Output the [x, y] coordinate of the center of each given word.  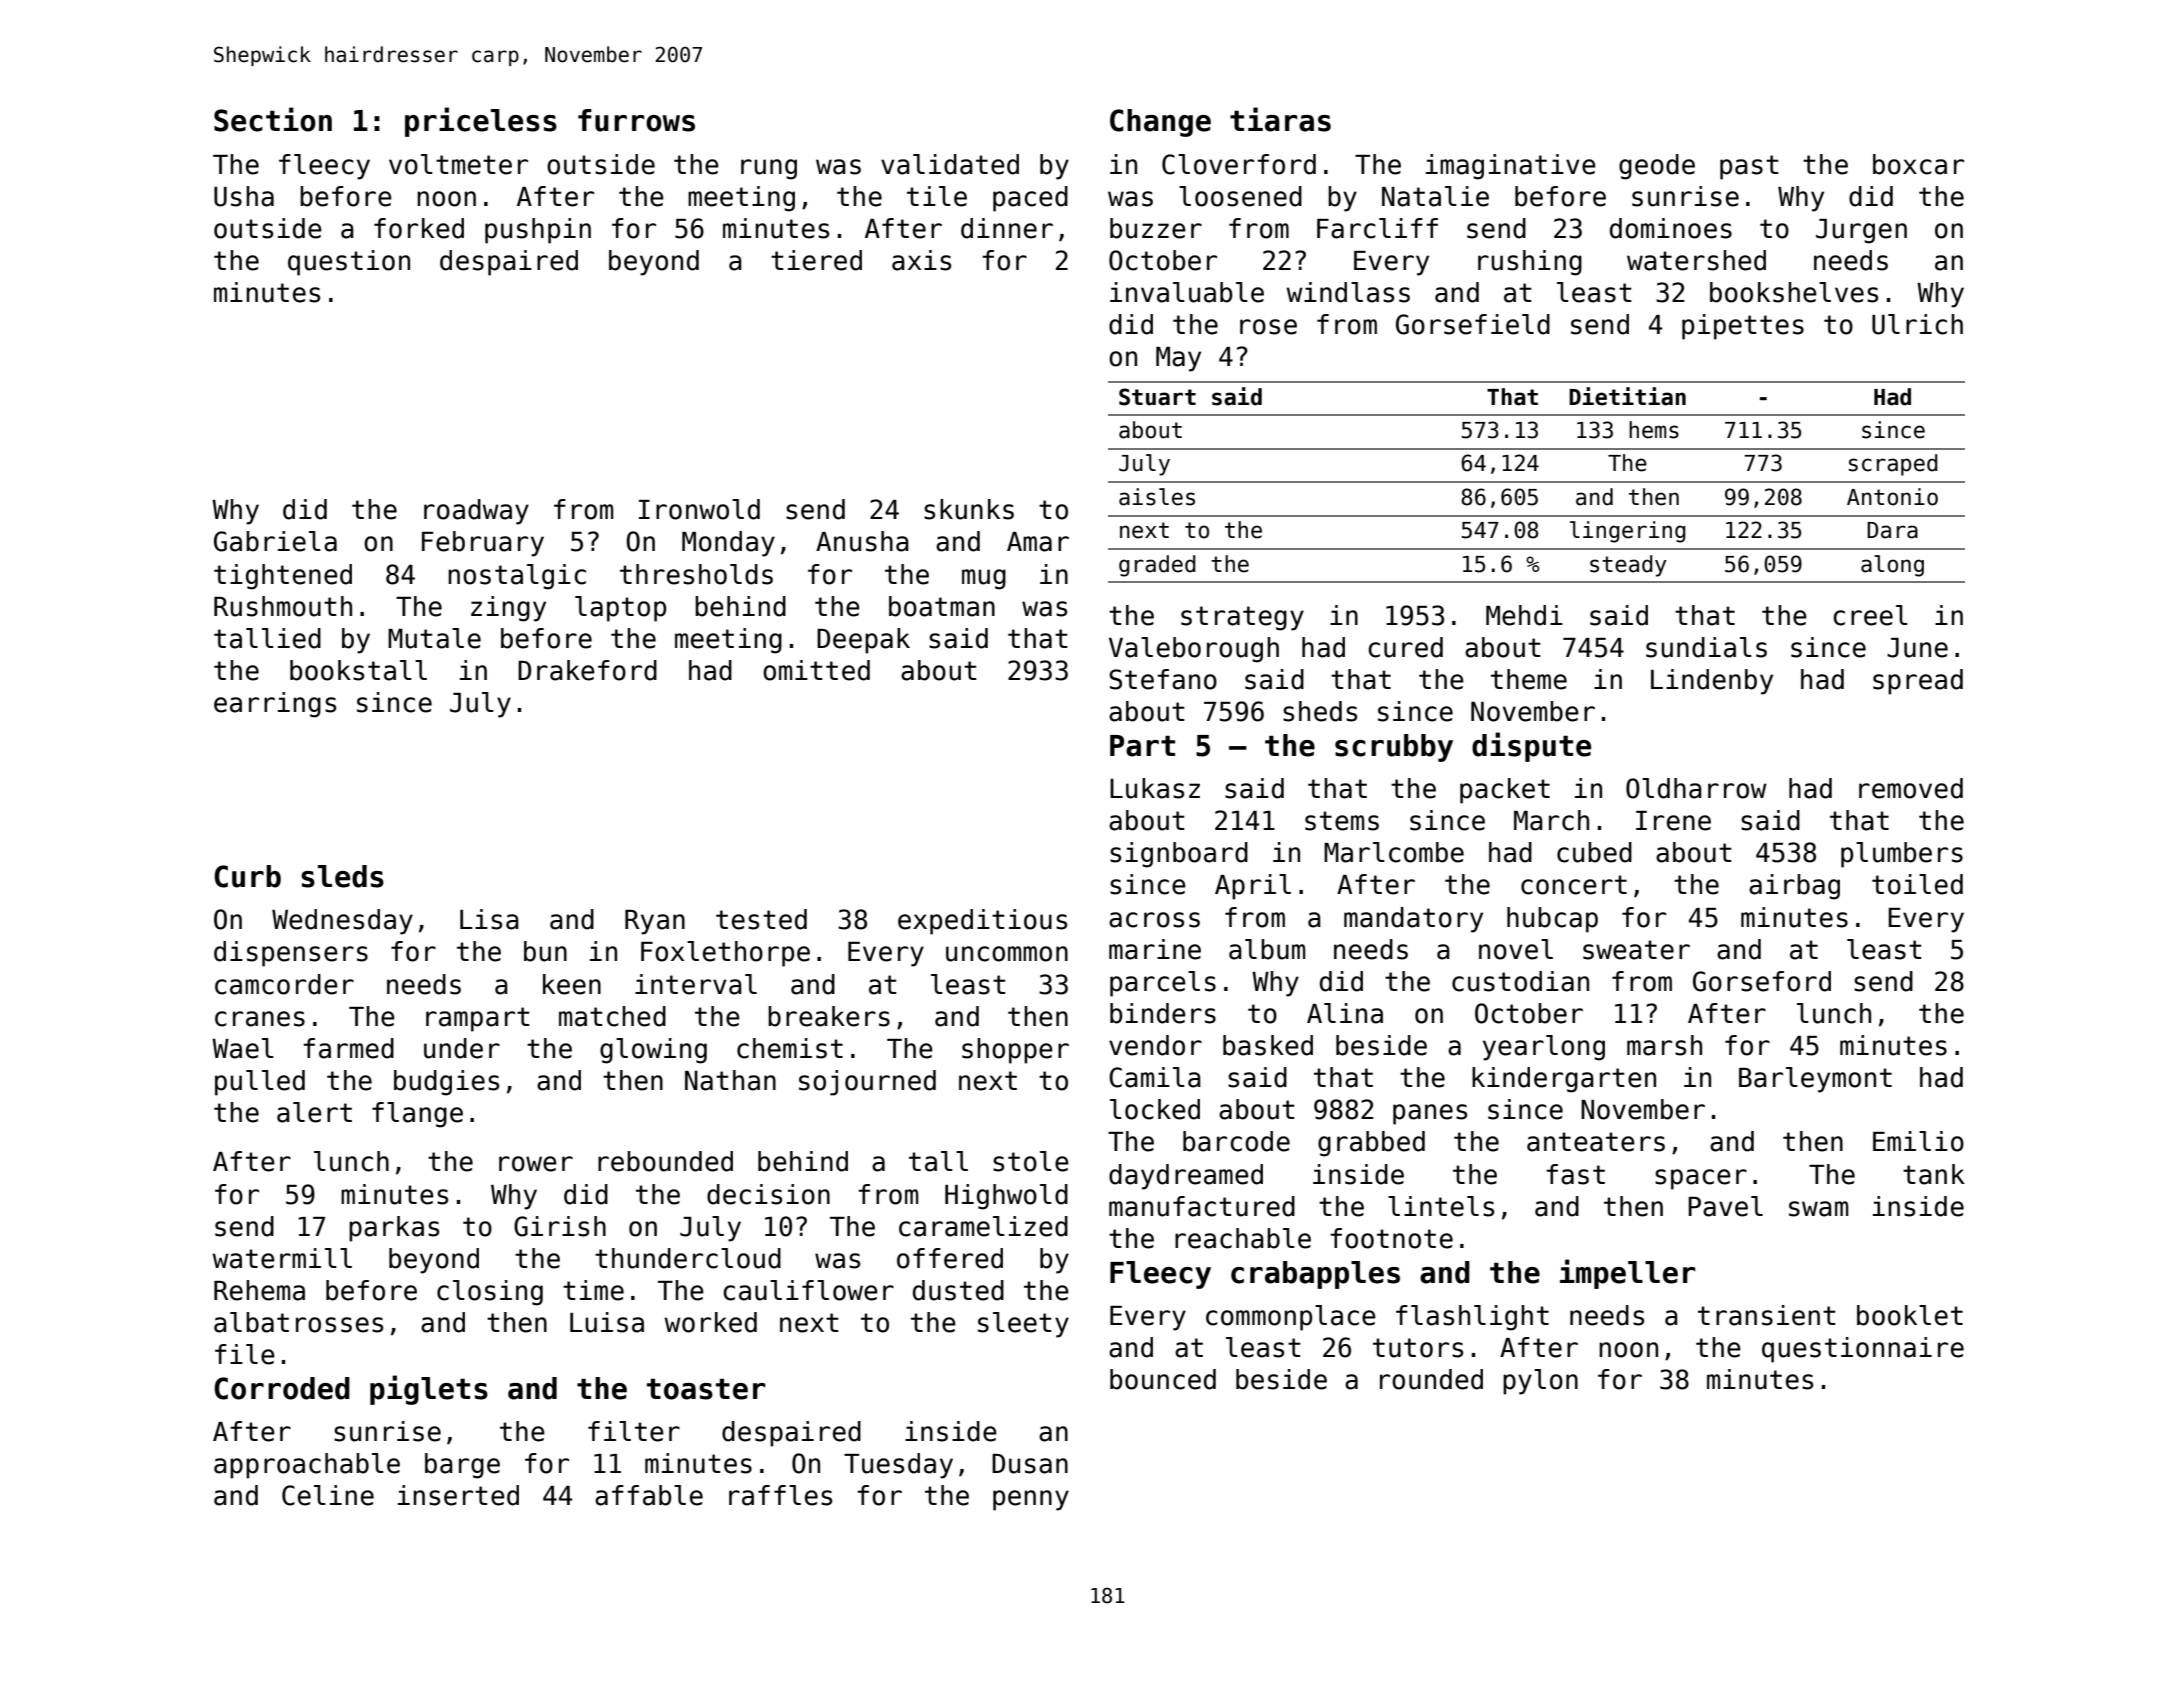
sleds [342, 876]
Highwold [1006, 1197]
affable [649, 1495]
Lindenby [1712, 682]
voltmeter [458, 164]
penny [1031, 1500]
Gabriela [275, 541]
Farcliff [1377, 228]
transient [1767, 1315]
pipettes [1743, 327]
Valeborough [1194, 650]
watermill [282, 1258]
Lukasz [1155, 788]
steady [1628, 566]
